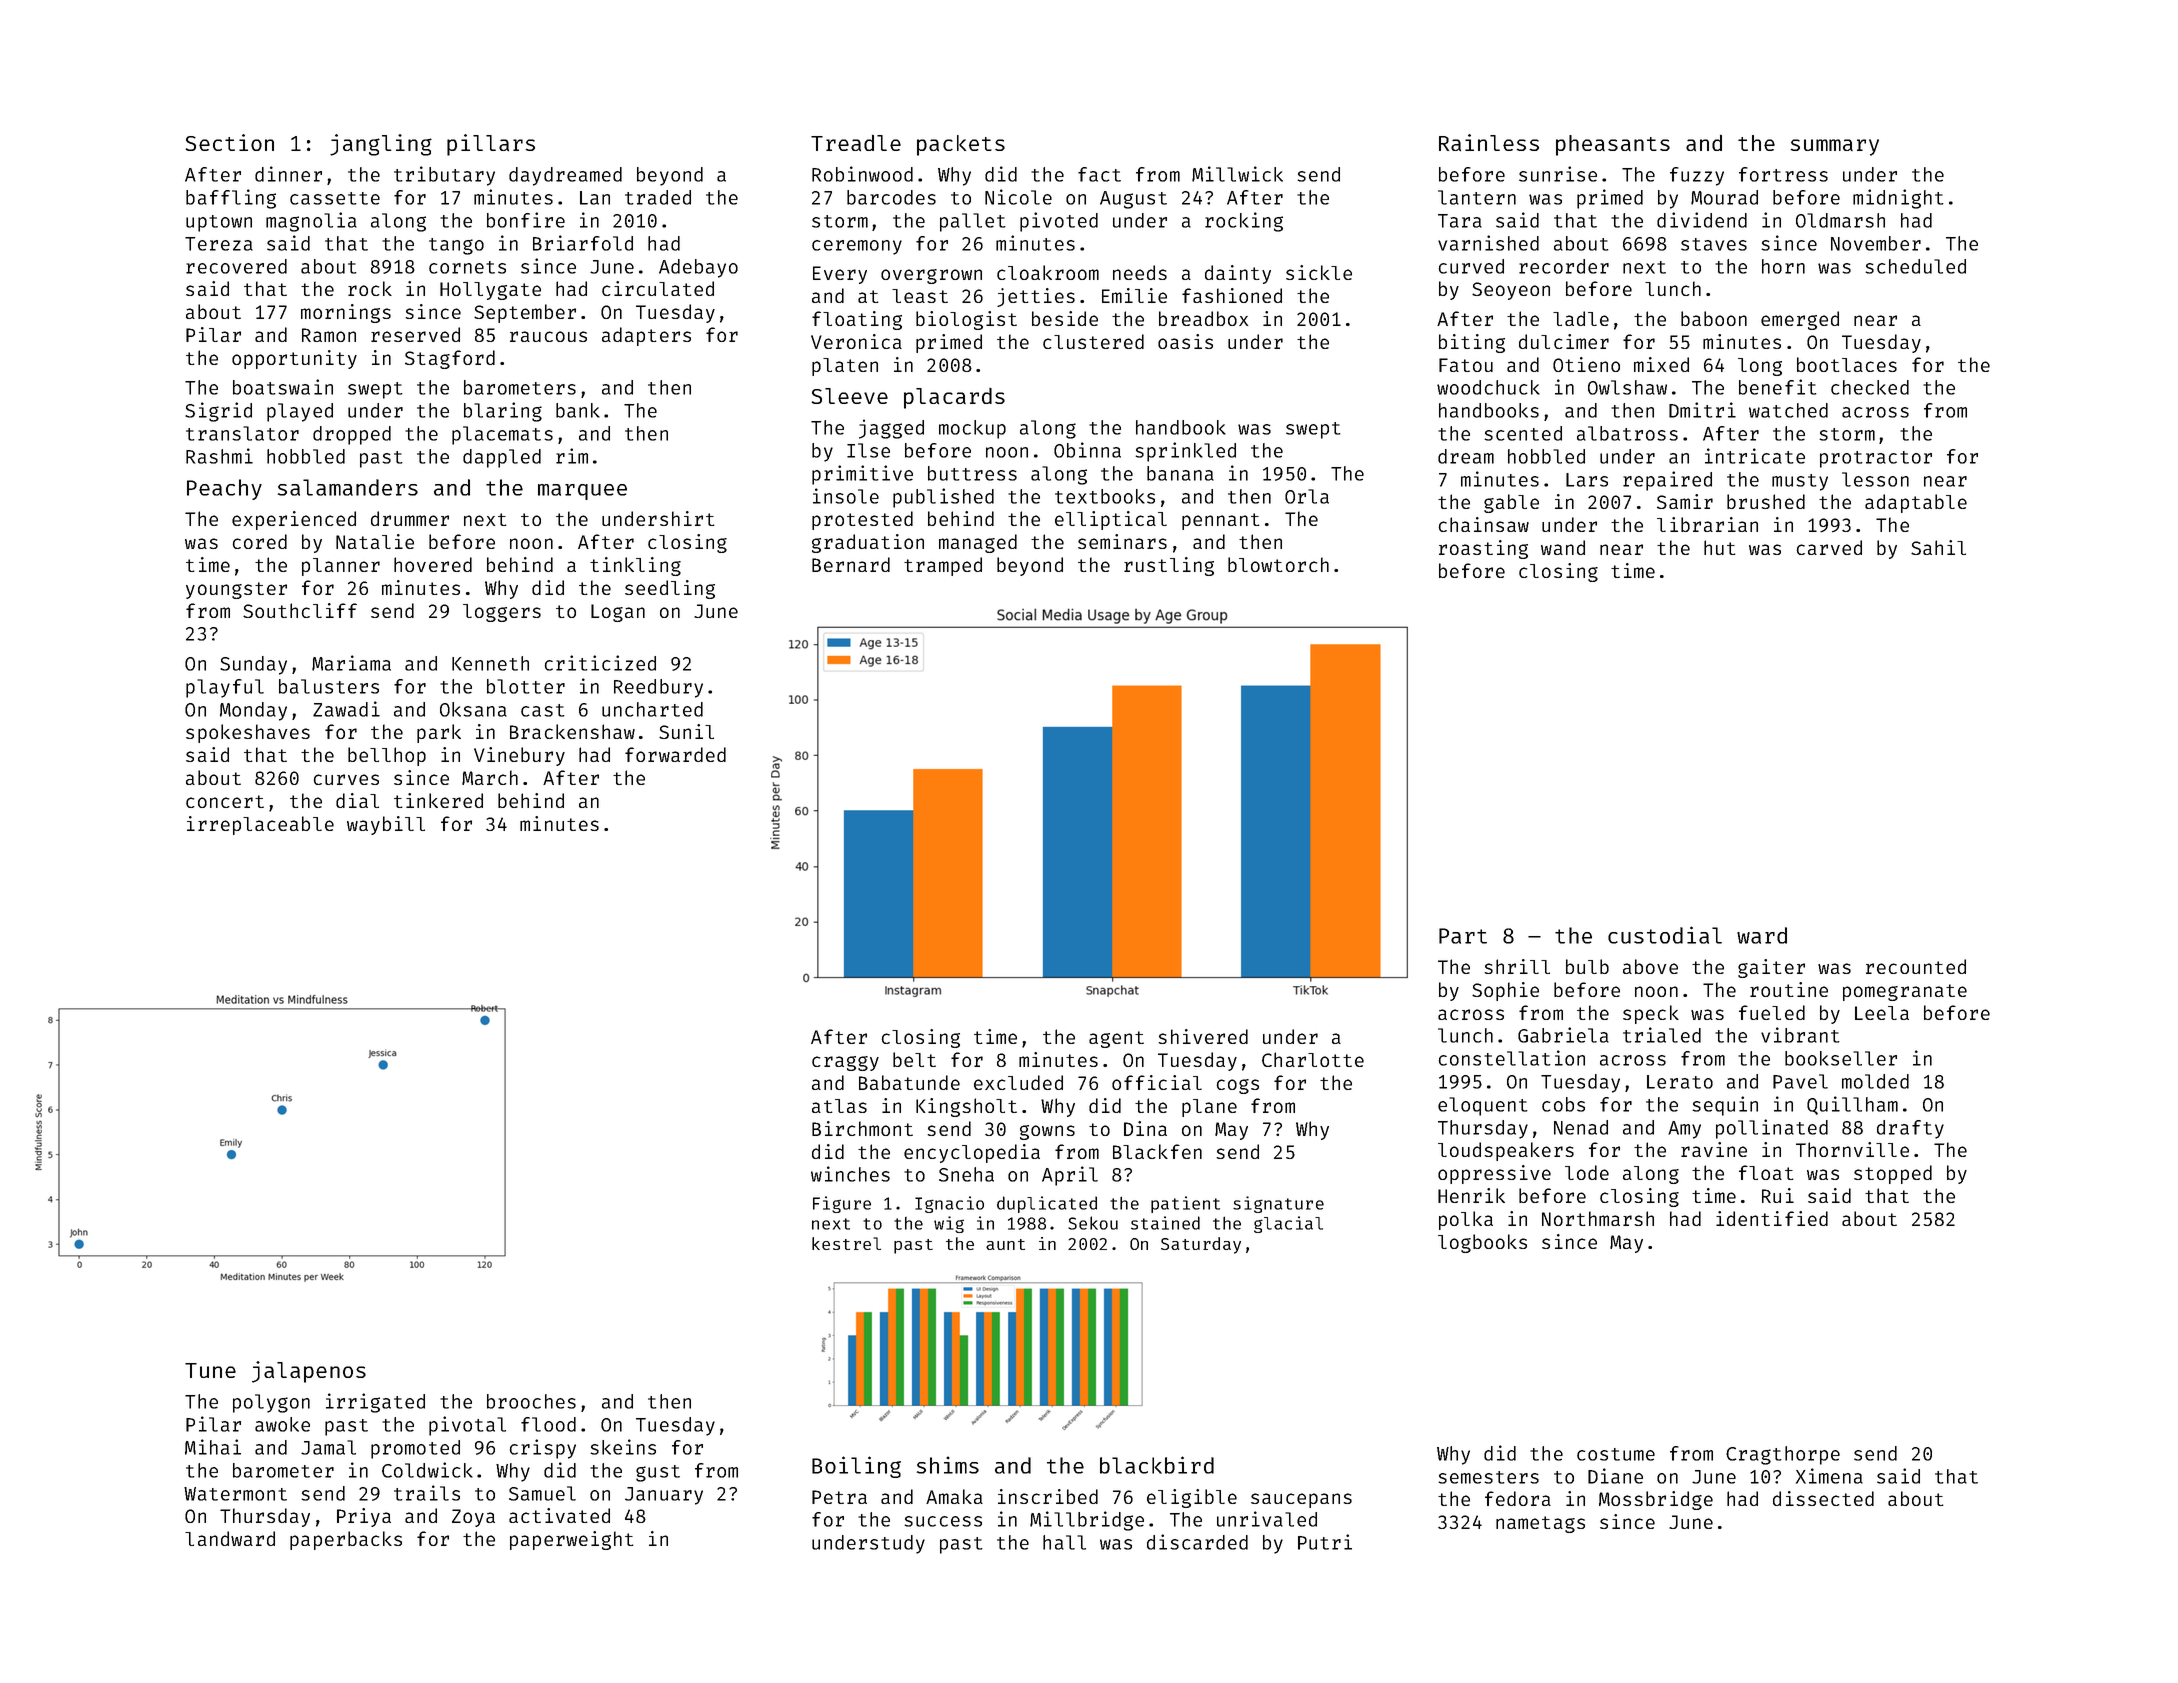 This screenshot has width=2178, height=1683. What do you see at coordinates (1915, 266) in the screenshot?
I see `scheduled` at bounding box center [1915, 266].
